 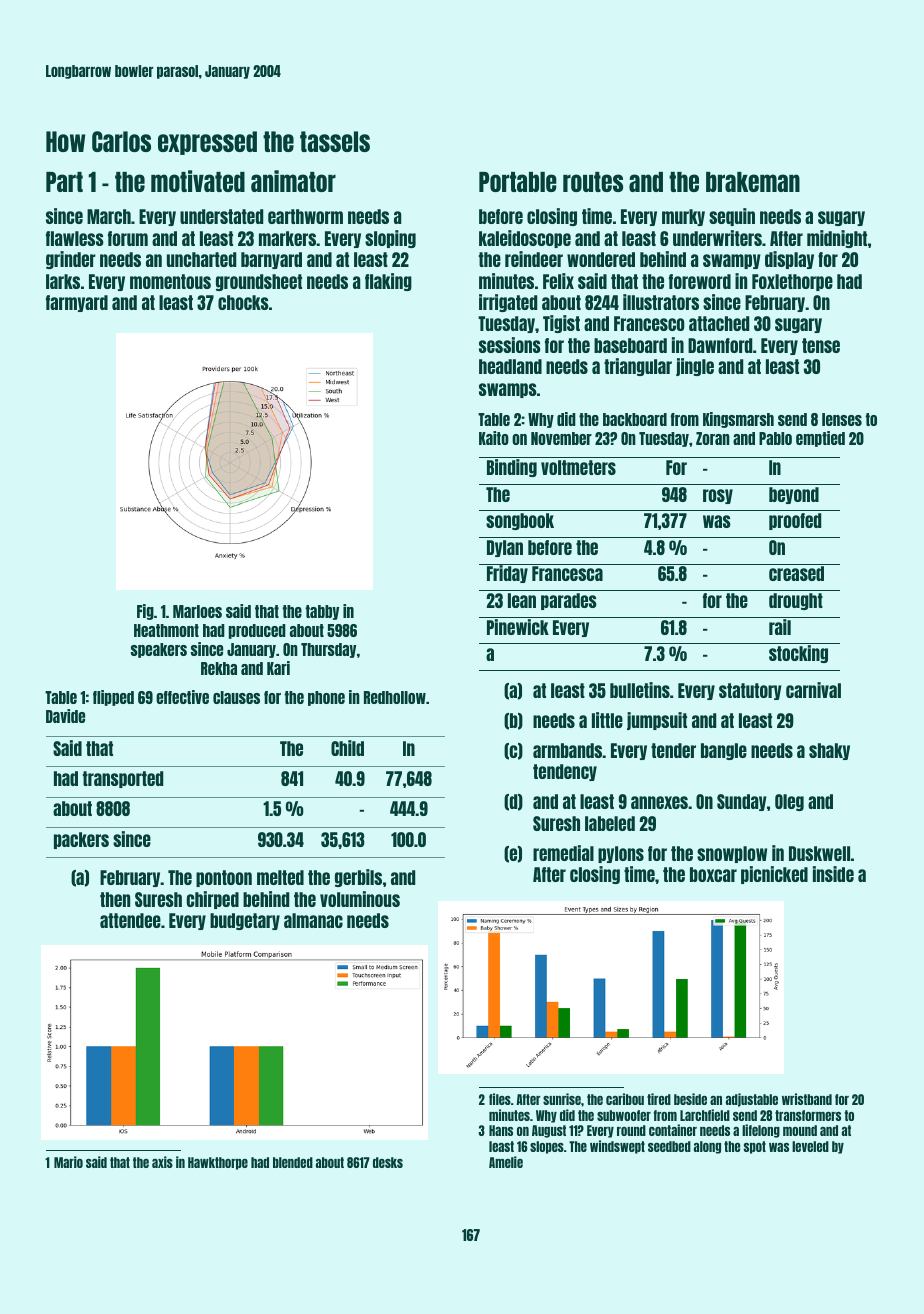 What do you see at coordinates (565, 772) in the screenshot?
I see `tendency` at bounding box center [565, 772].
